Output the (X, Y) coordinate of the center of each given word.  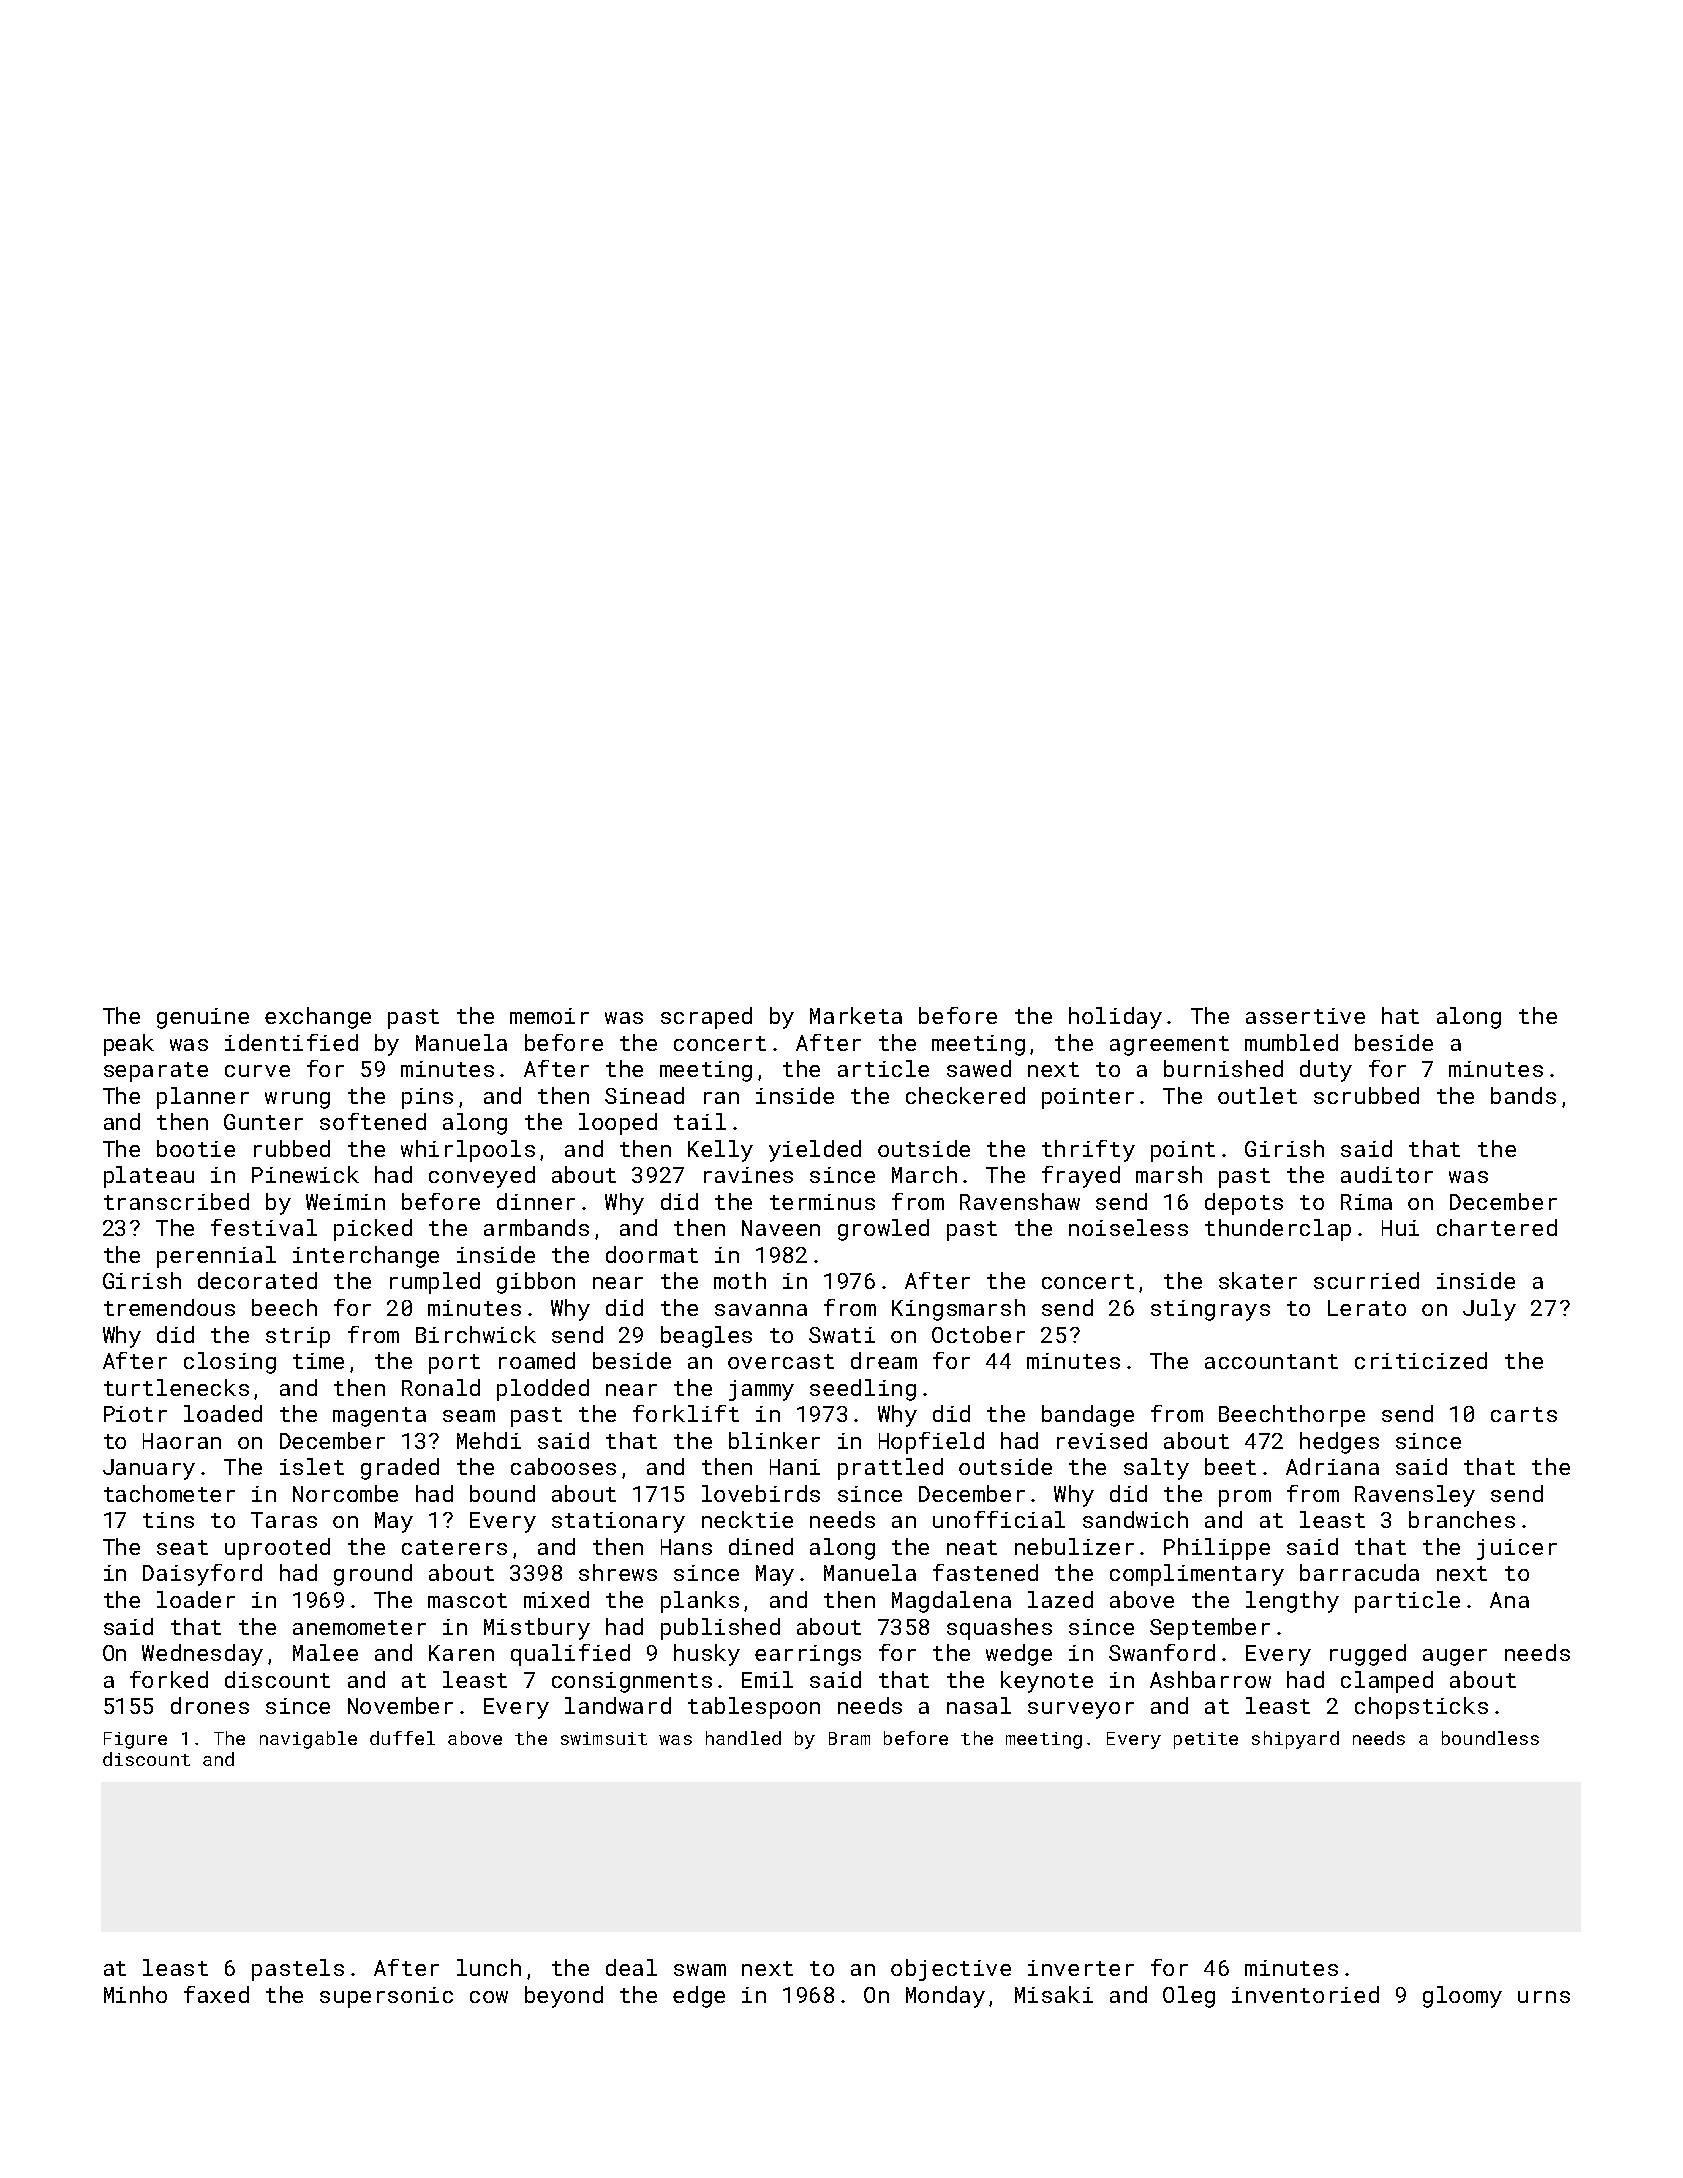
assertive (1305, 1016)
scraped (706, 1018)
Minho (135, 1994)
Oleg (1189, 1997)
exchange (318, 1018)
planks (700, 1602)
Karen (461, 1653)
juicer (1517, 1549)
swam (700, 1970)
